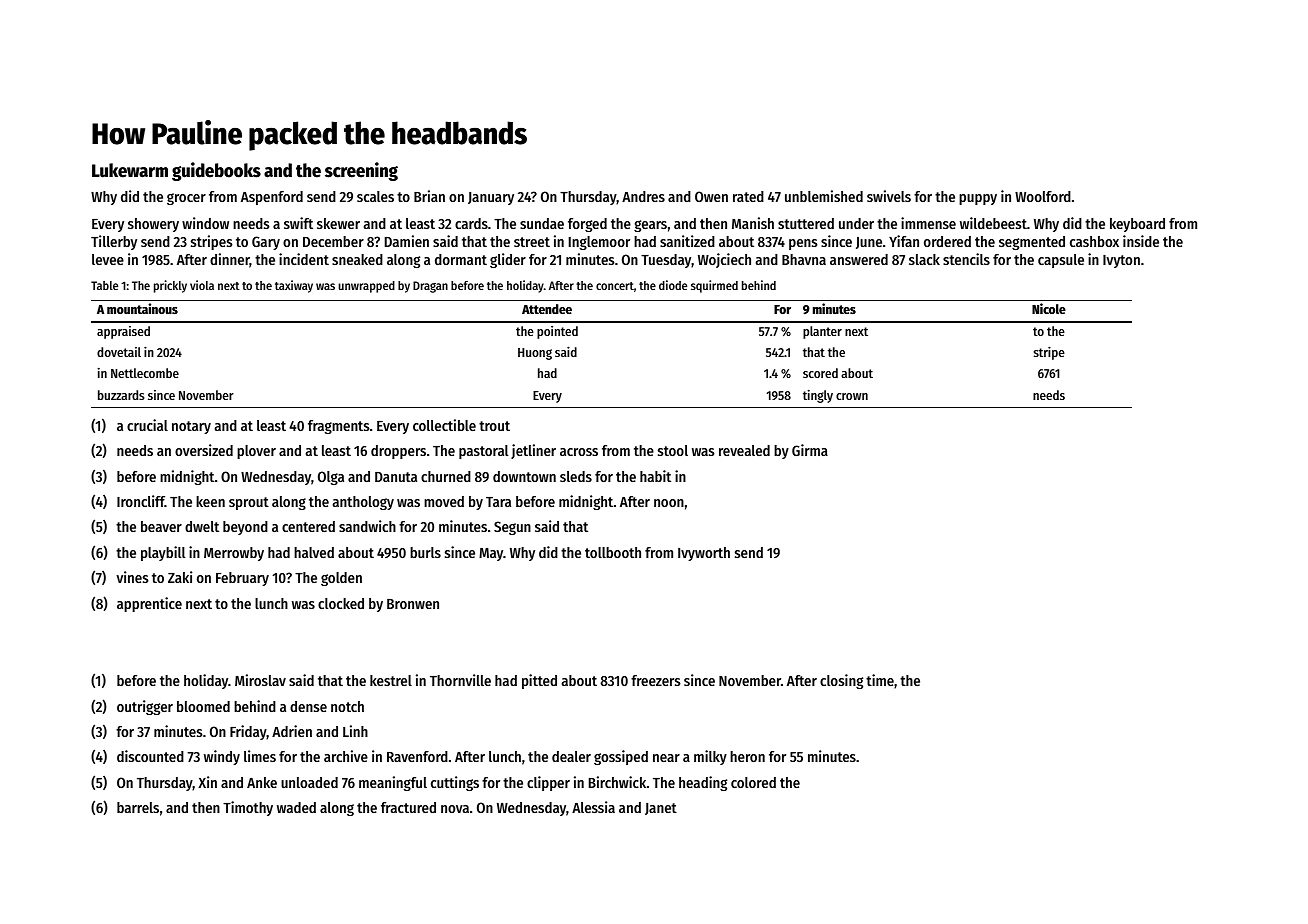  What do you see at coordinates (711, 196) in the screenshot?
I see `Owen` at bounding box center [711, 196].
